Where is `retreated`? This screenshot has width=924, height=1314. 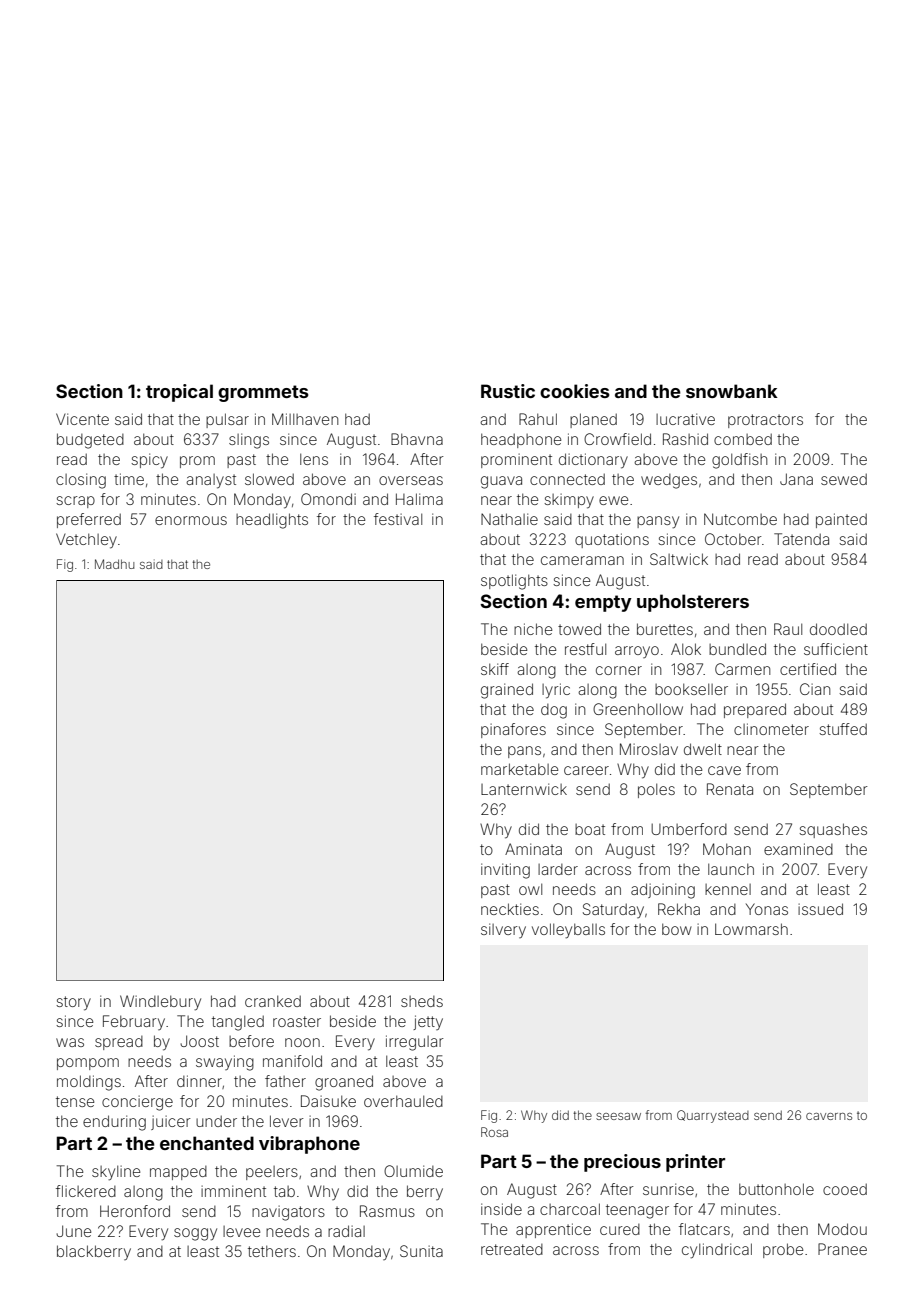
retreated is located at coordinates (512, 1249).
